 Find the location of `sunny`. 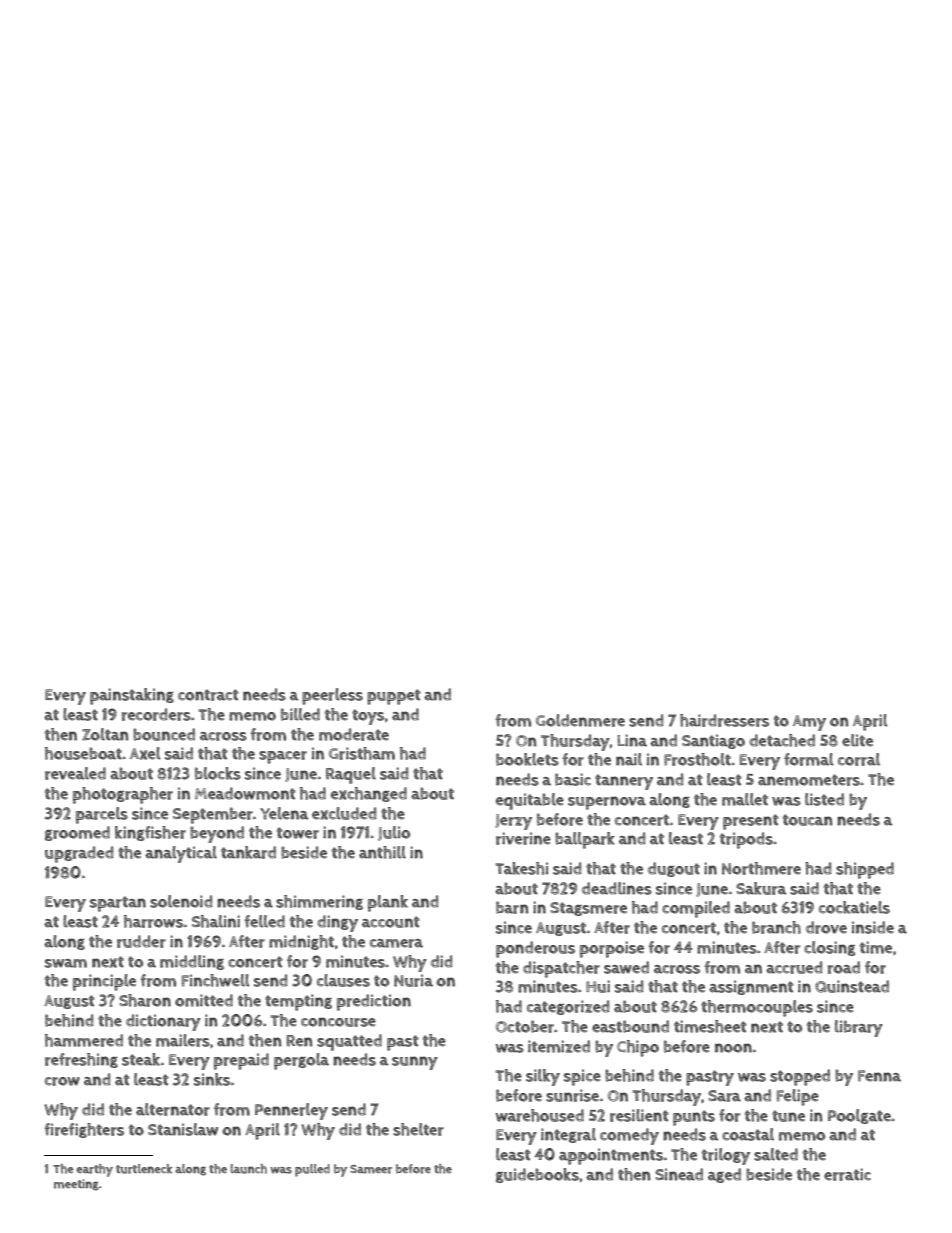

sunny is located at coordinates (415, 1063).
